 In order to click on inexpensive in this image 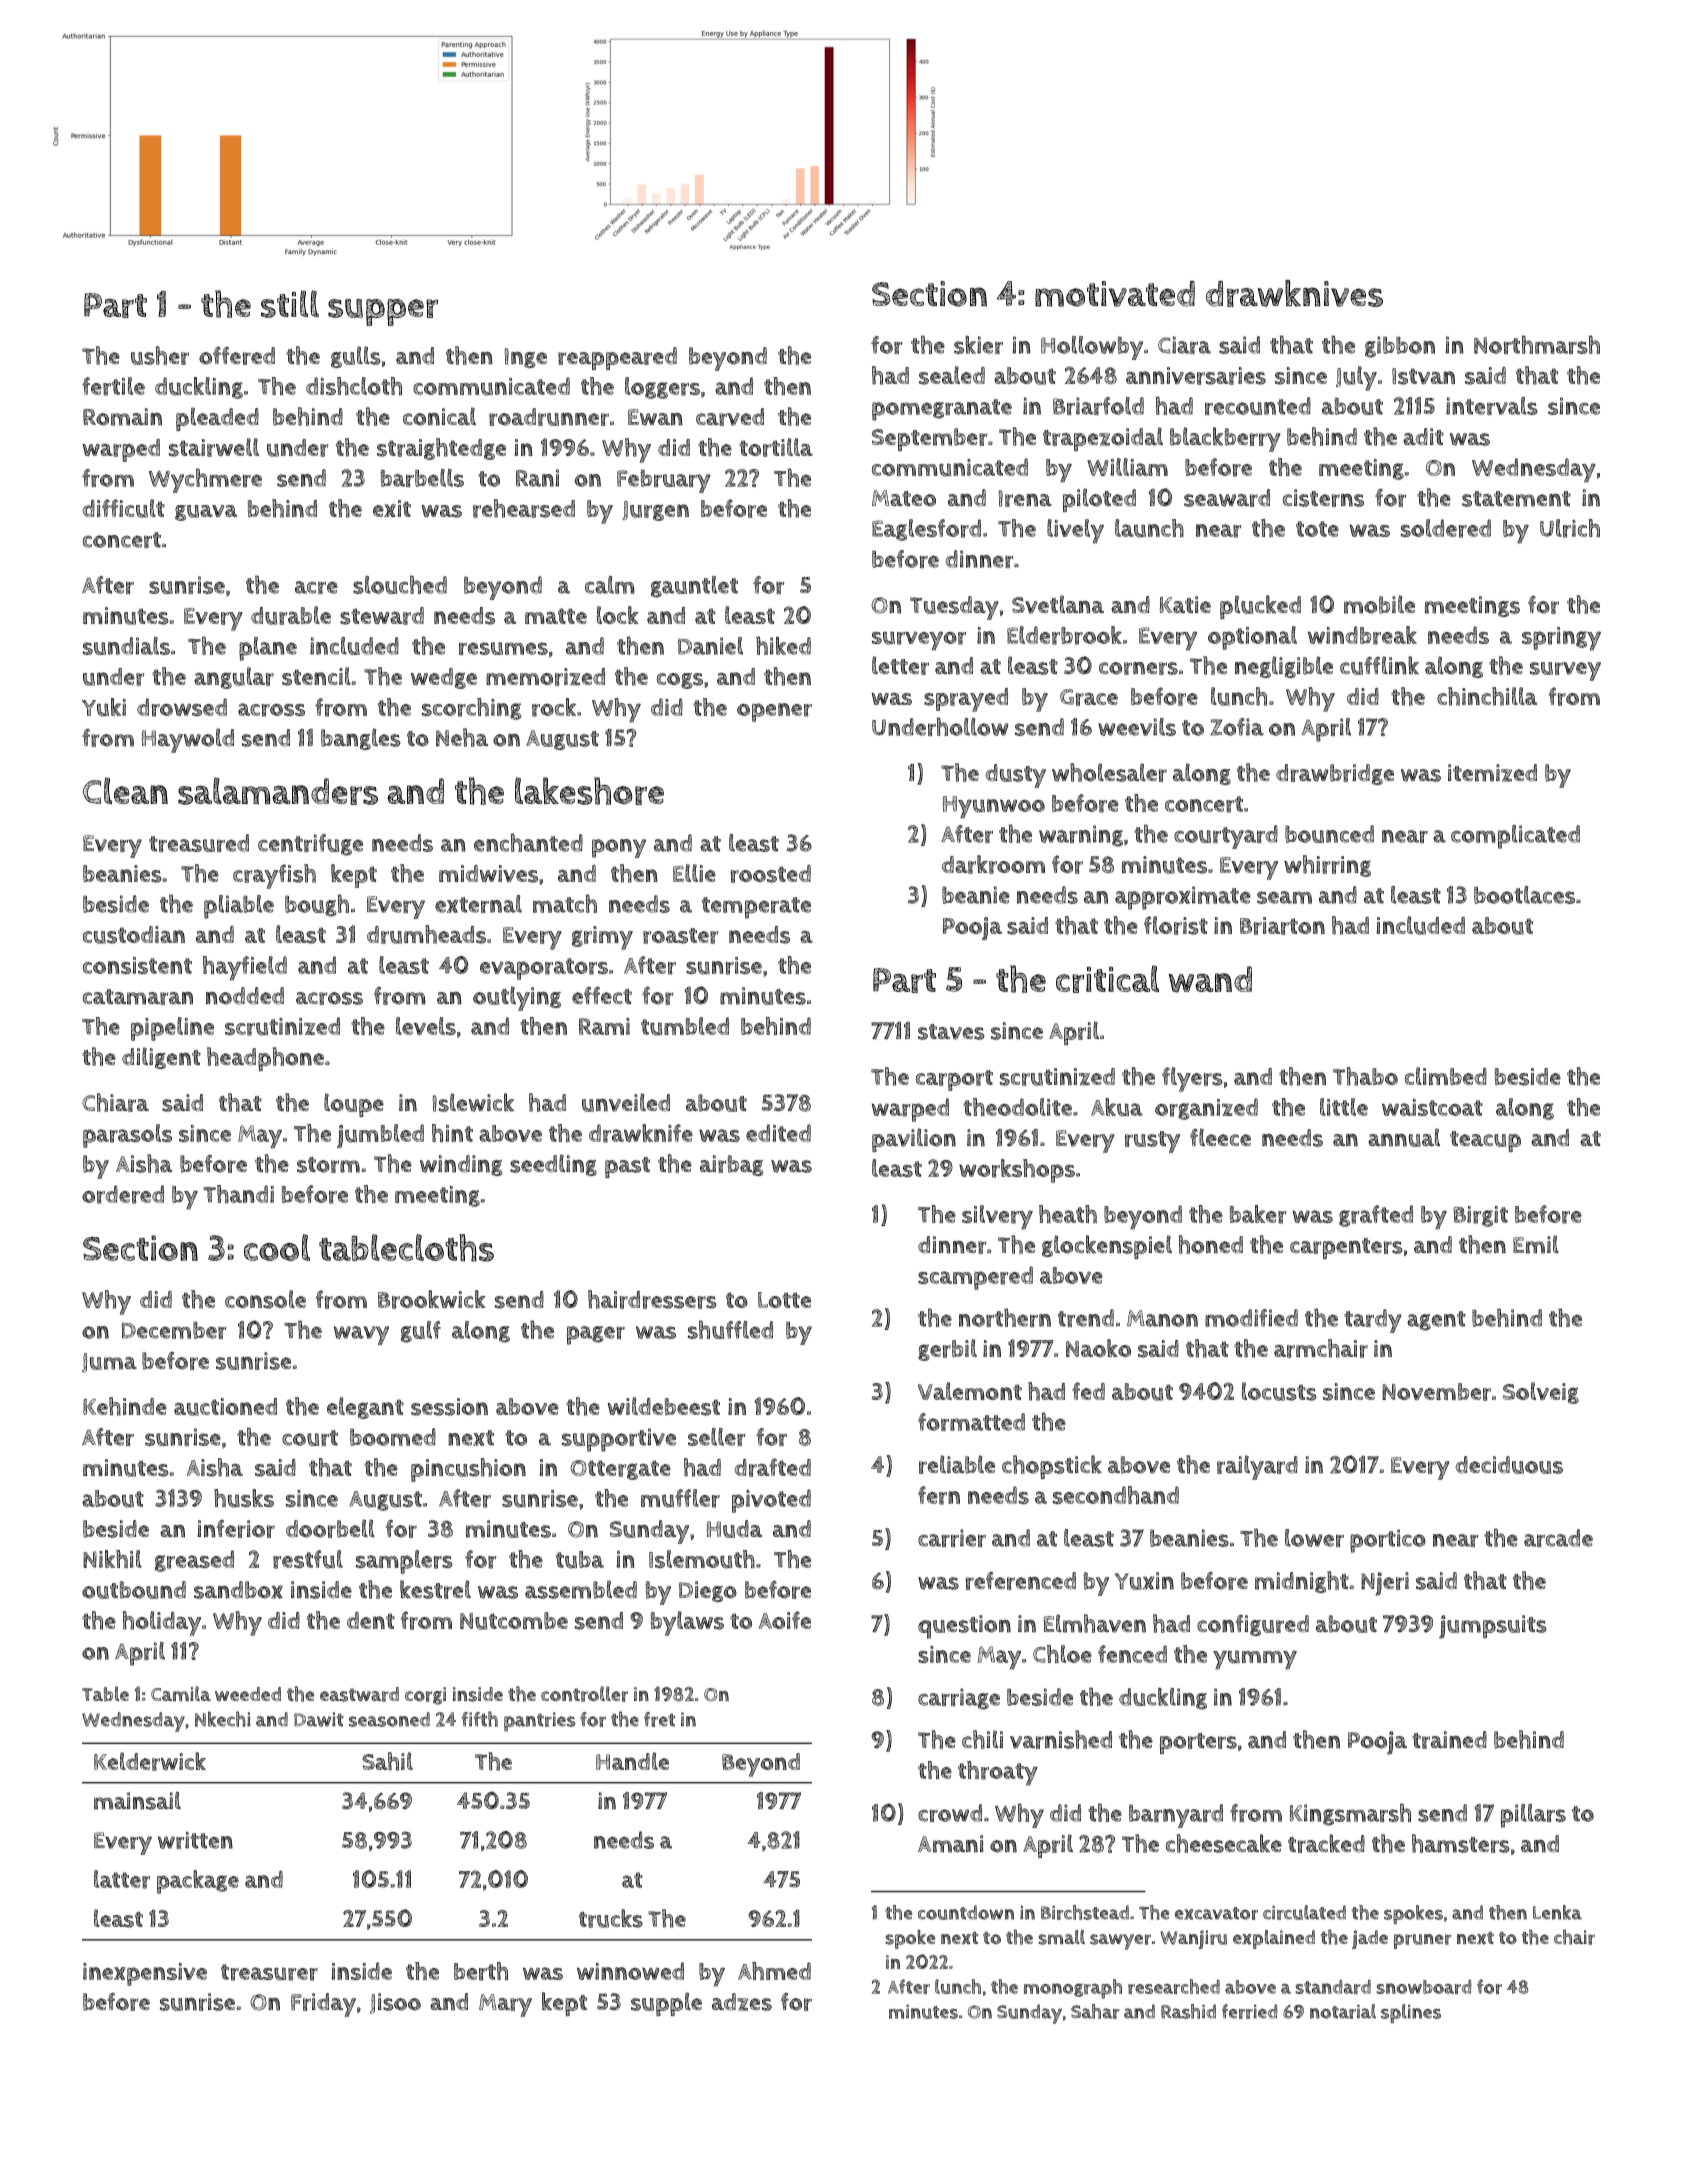, I will do `click(145, 1974)`.
